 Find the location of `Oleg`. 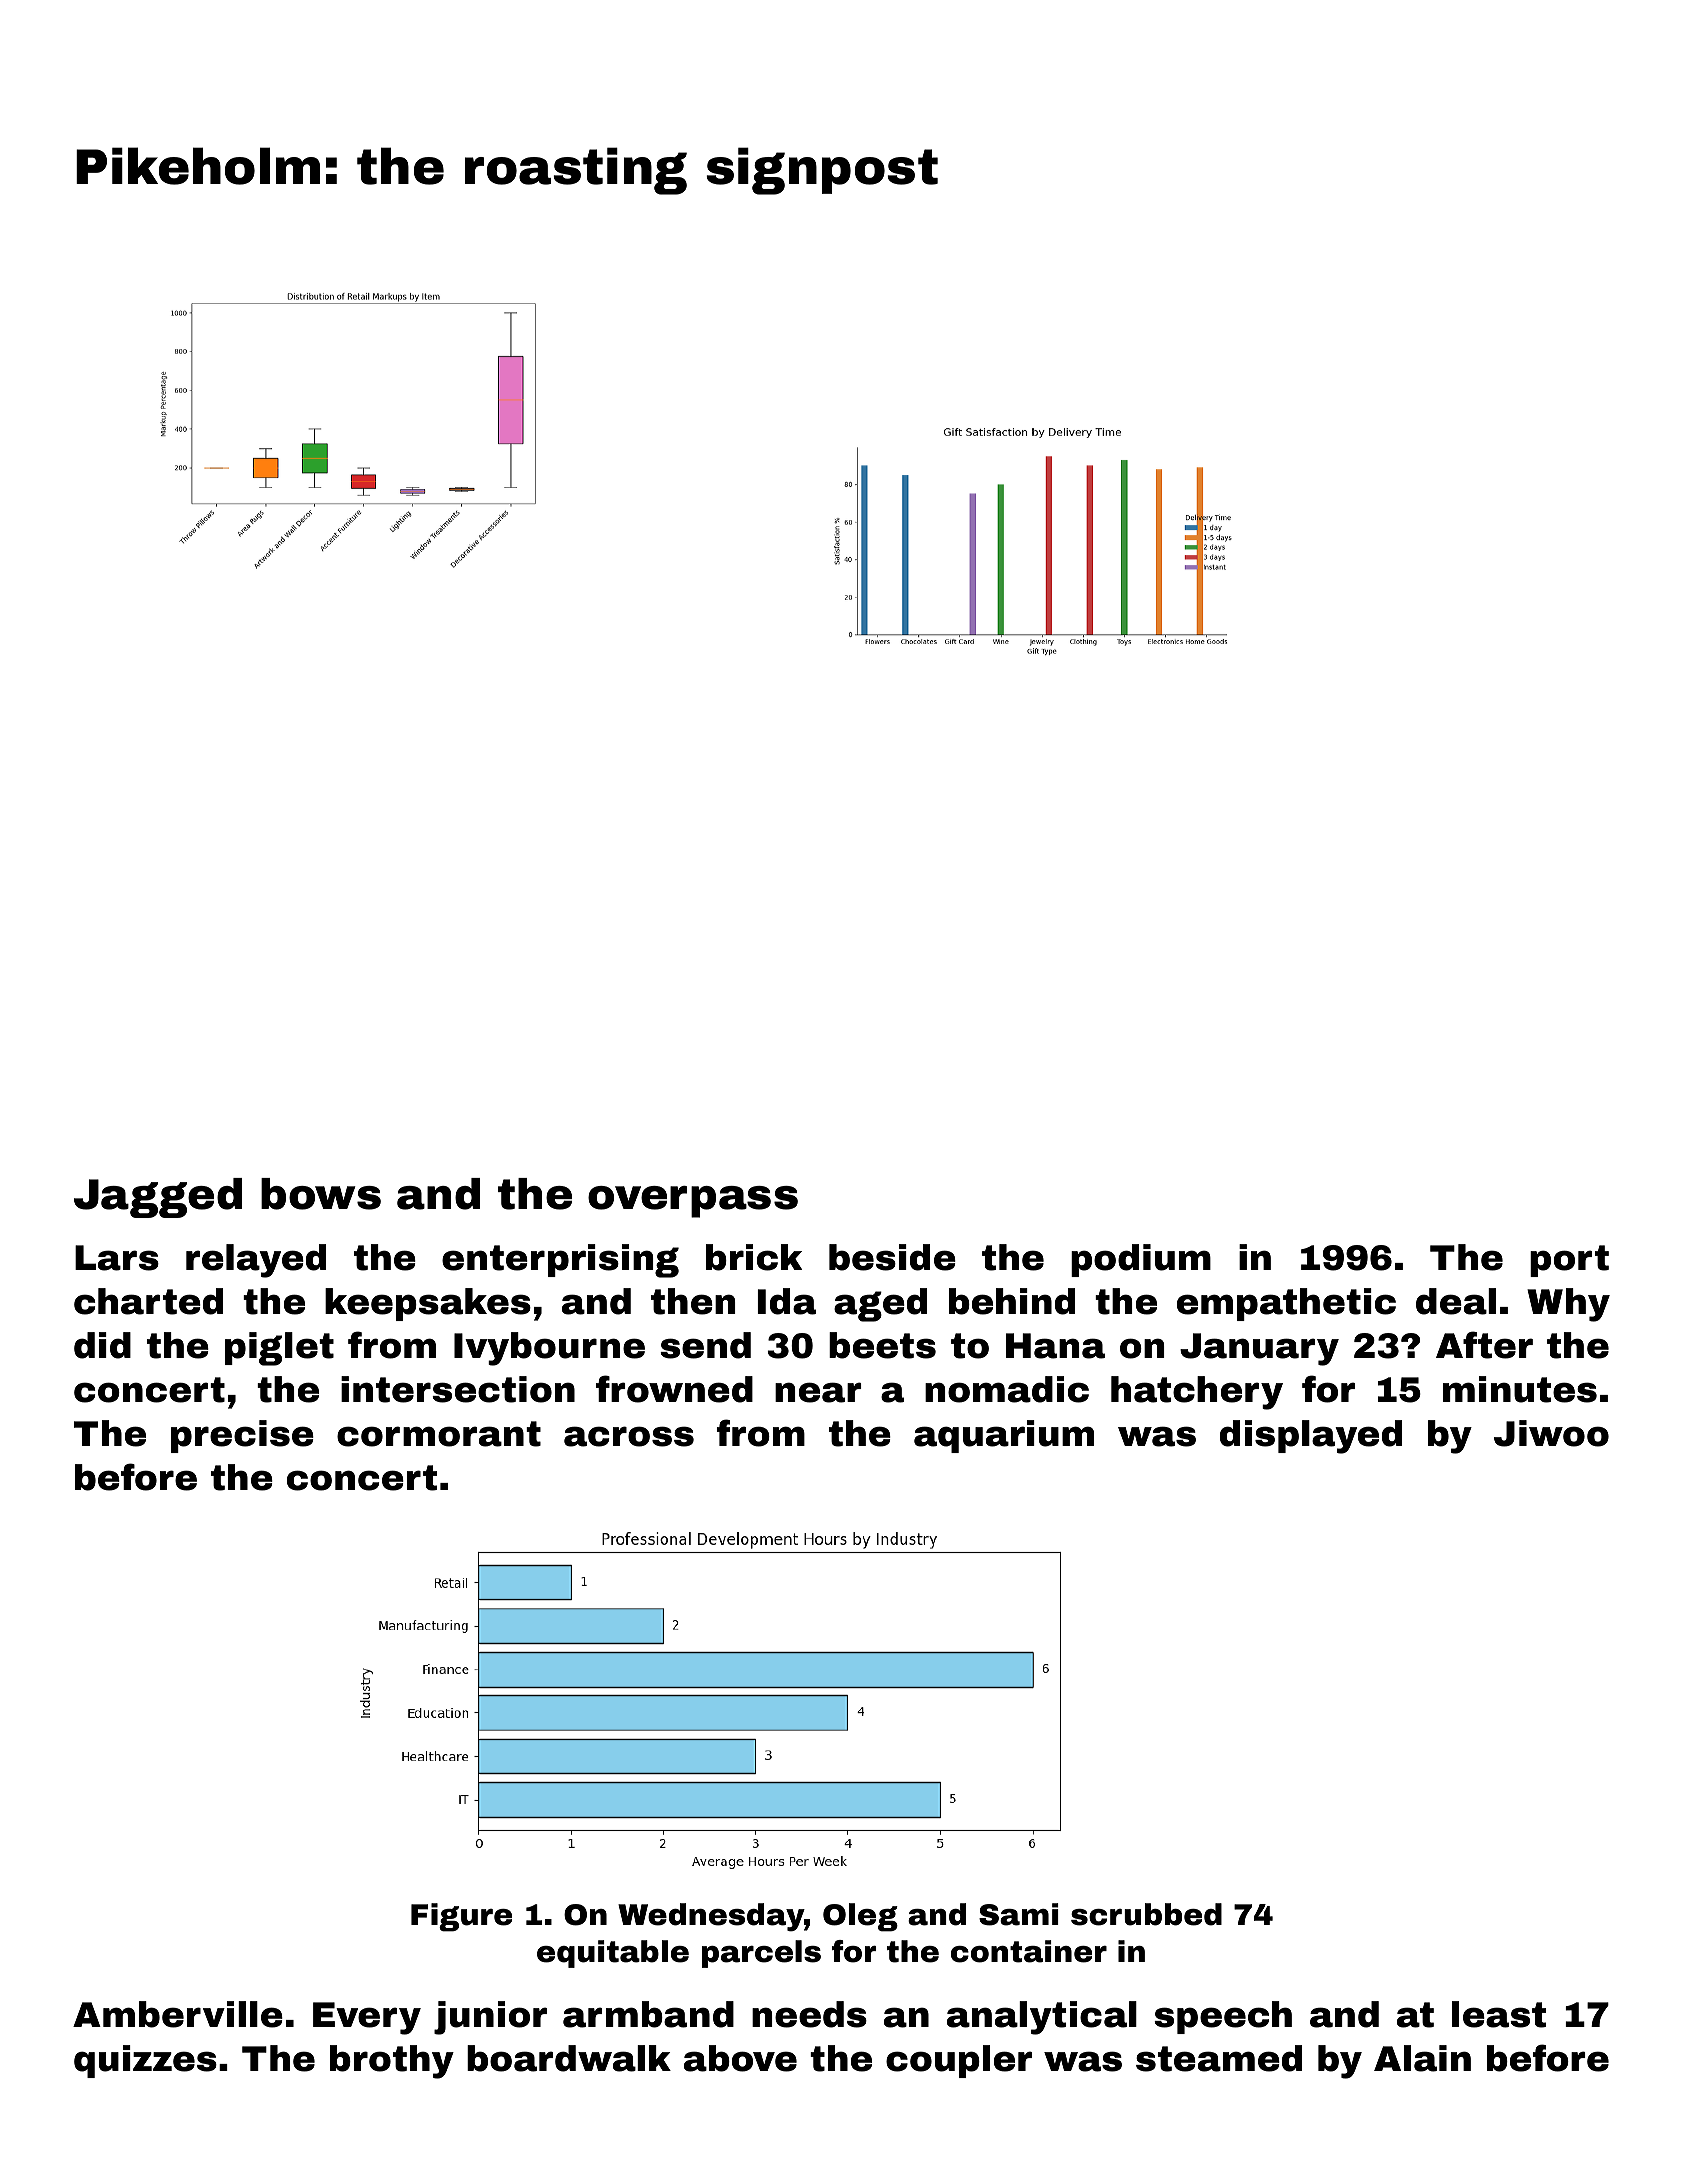

Oleg is located at coordinates (860, 1917).
